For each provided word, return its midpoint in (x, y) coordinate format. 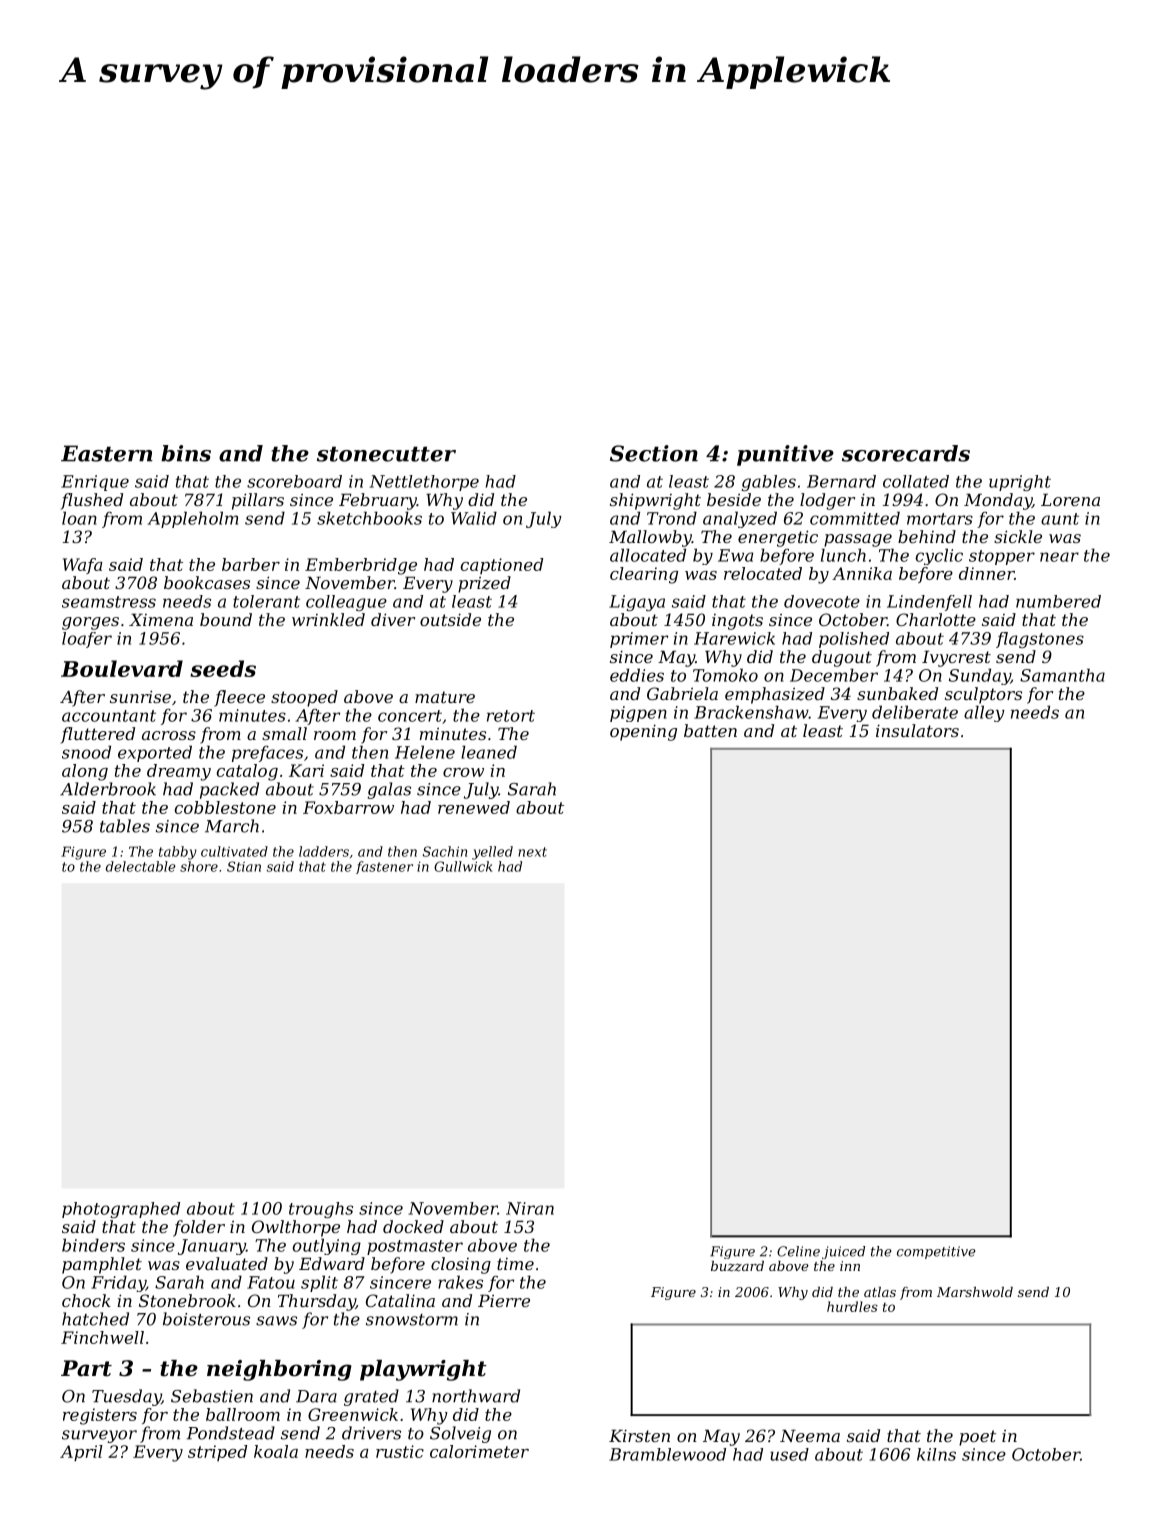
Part (86, 1368)
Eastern (107, 453)
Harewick (734, 638)
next (532, 852)
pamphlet (102, 1265)
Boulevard (122, 668)
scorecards (906, 453)
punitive (785, 455)
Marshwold (975, 1292)
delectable (141, 866)
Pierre (504, 1300)
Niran (530, 1208)
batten (710, 730)
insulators (917, 730)
